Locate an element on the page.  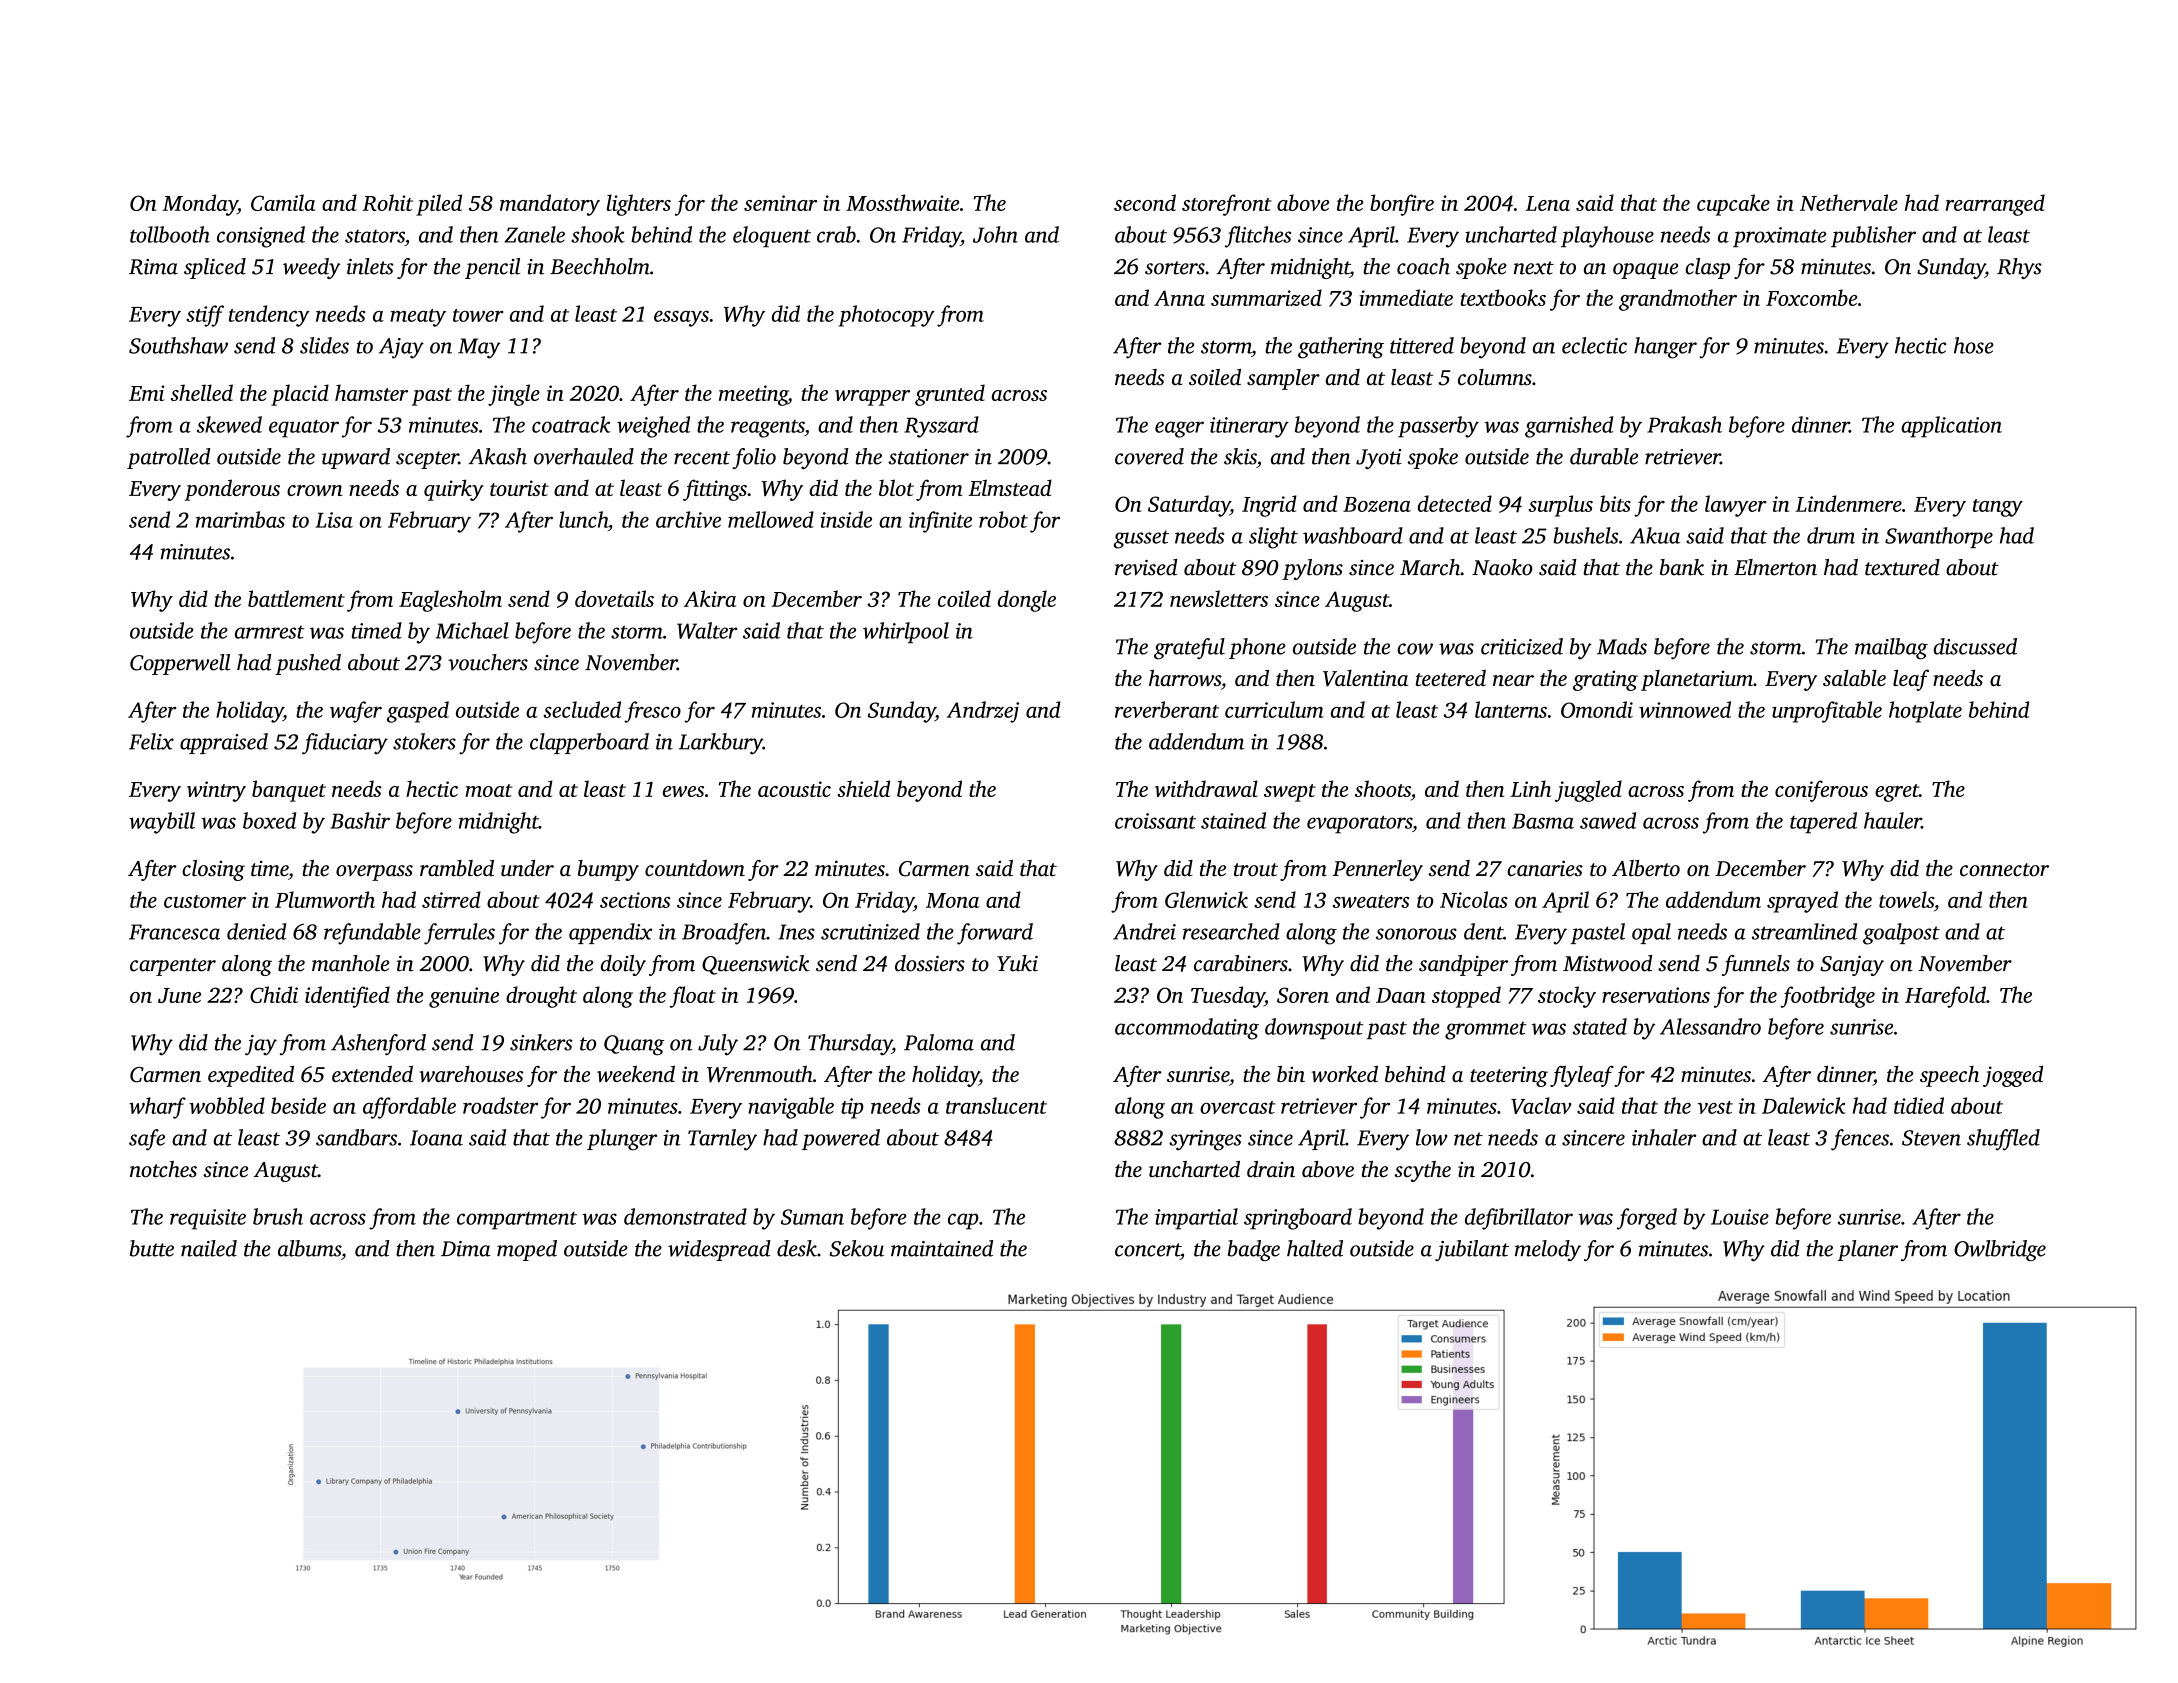
Walter is located at coordinates (707, 630).
